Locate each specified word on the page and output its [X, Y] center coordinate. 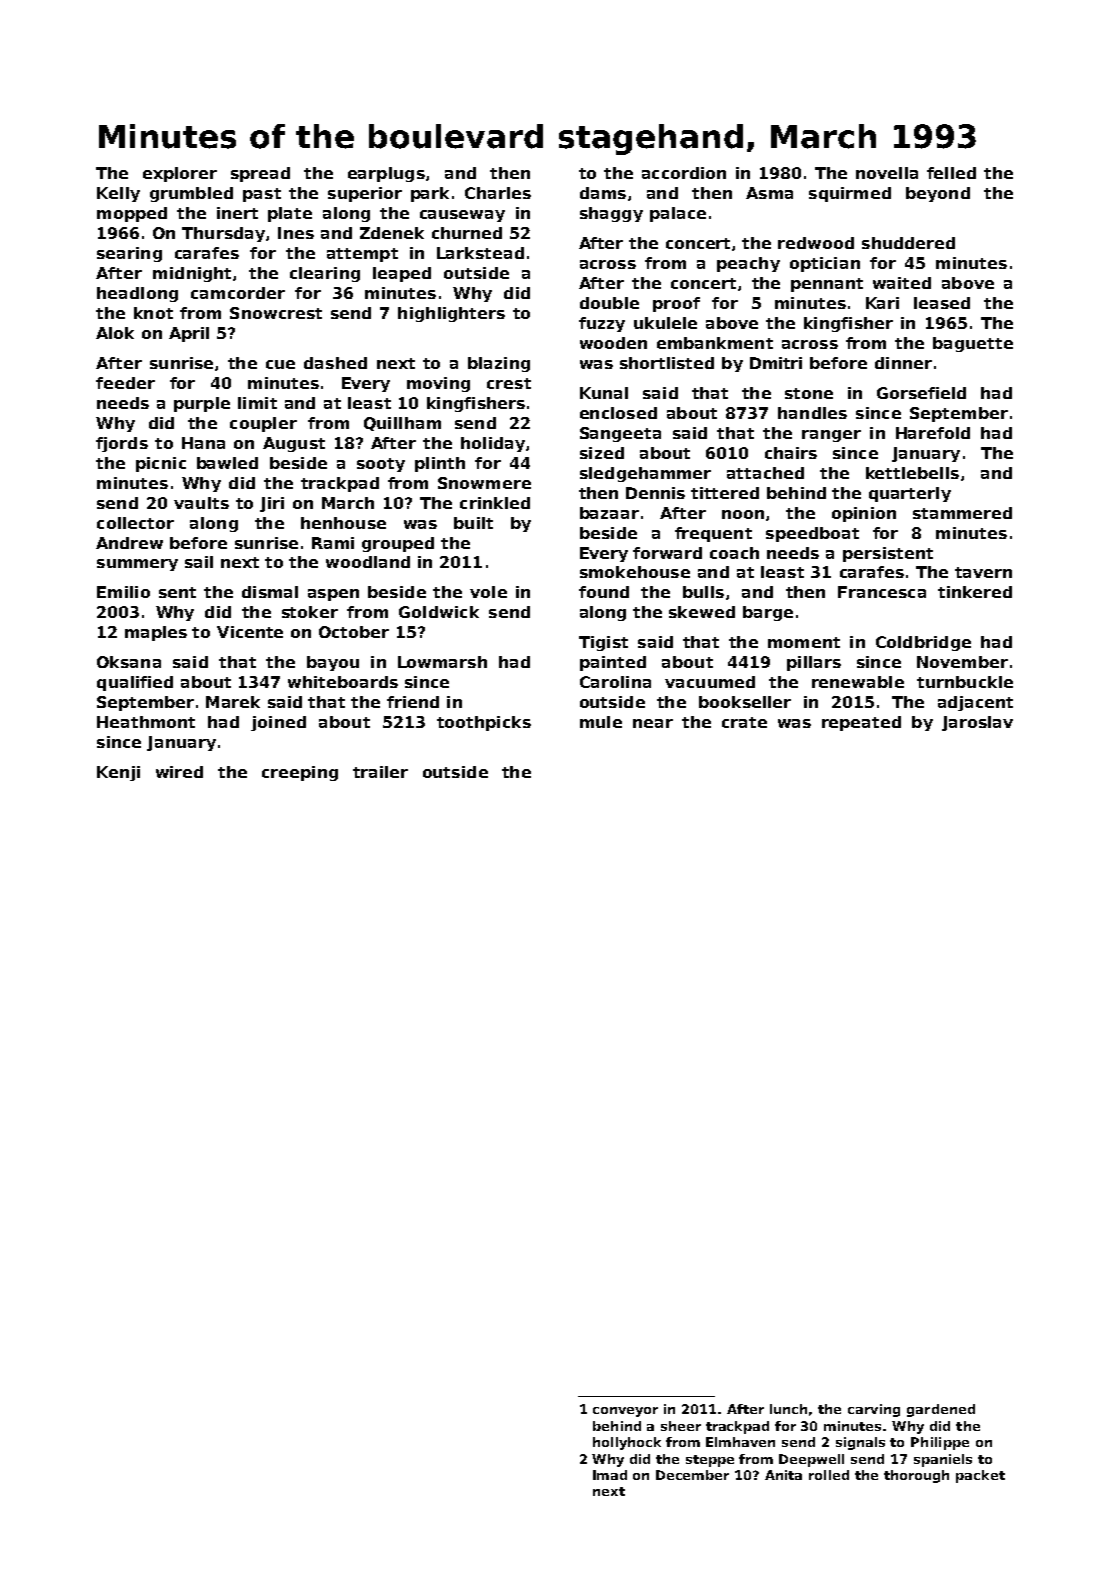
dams [603, 193]
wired [179, 772]
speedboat [812, 534]
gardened [941, 1410]
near [653, 723]
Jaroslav [977, 723]
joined [278, 723]
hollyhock [627, 1443]
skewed [702, 612]
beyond [938, 194]
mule [601, 722]
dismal [270, 592]
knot [153, 313]
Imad [610, 1475]
